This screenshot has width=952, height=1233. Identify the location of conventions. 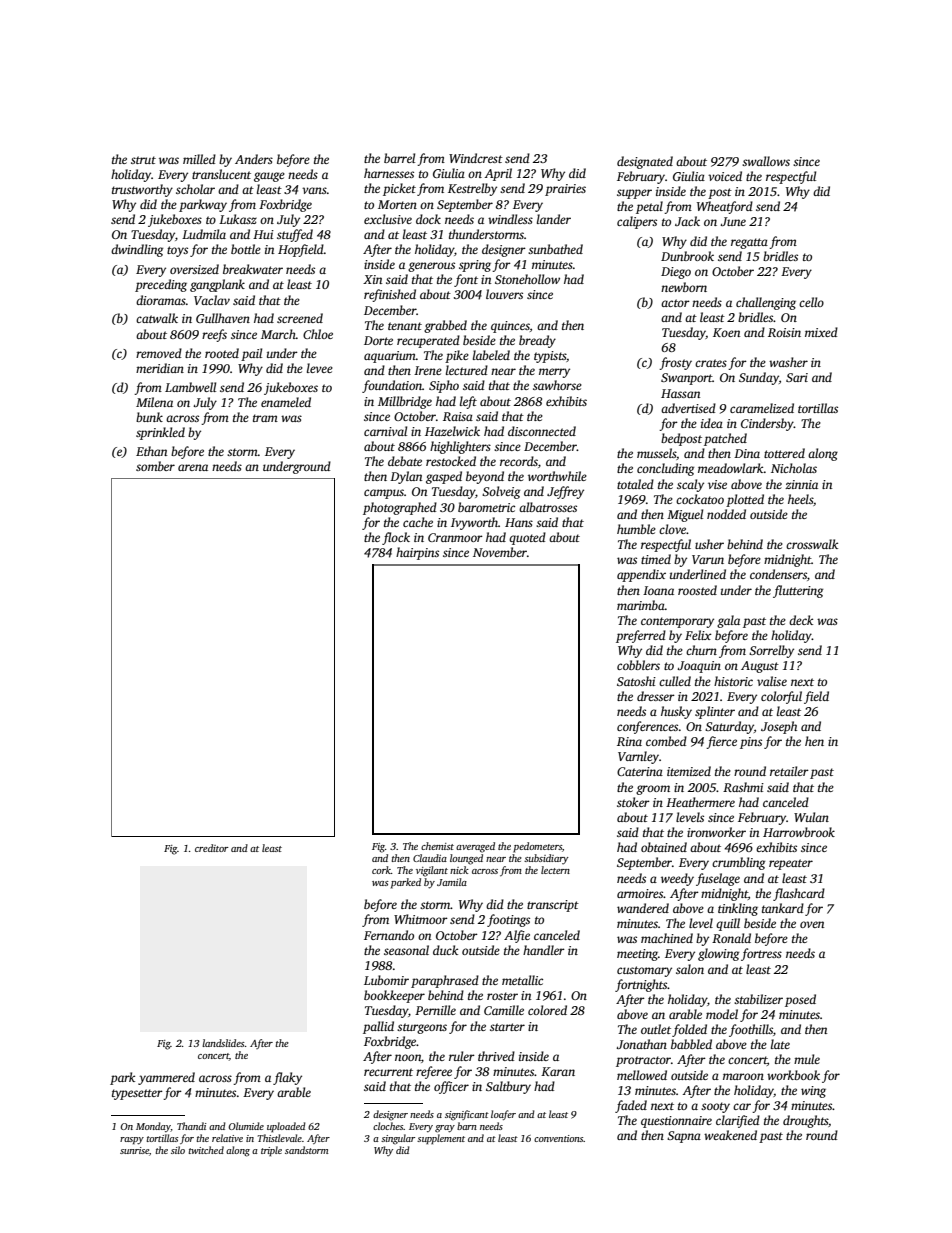
(559, 1138).
